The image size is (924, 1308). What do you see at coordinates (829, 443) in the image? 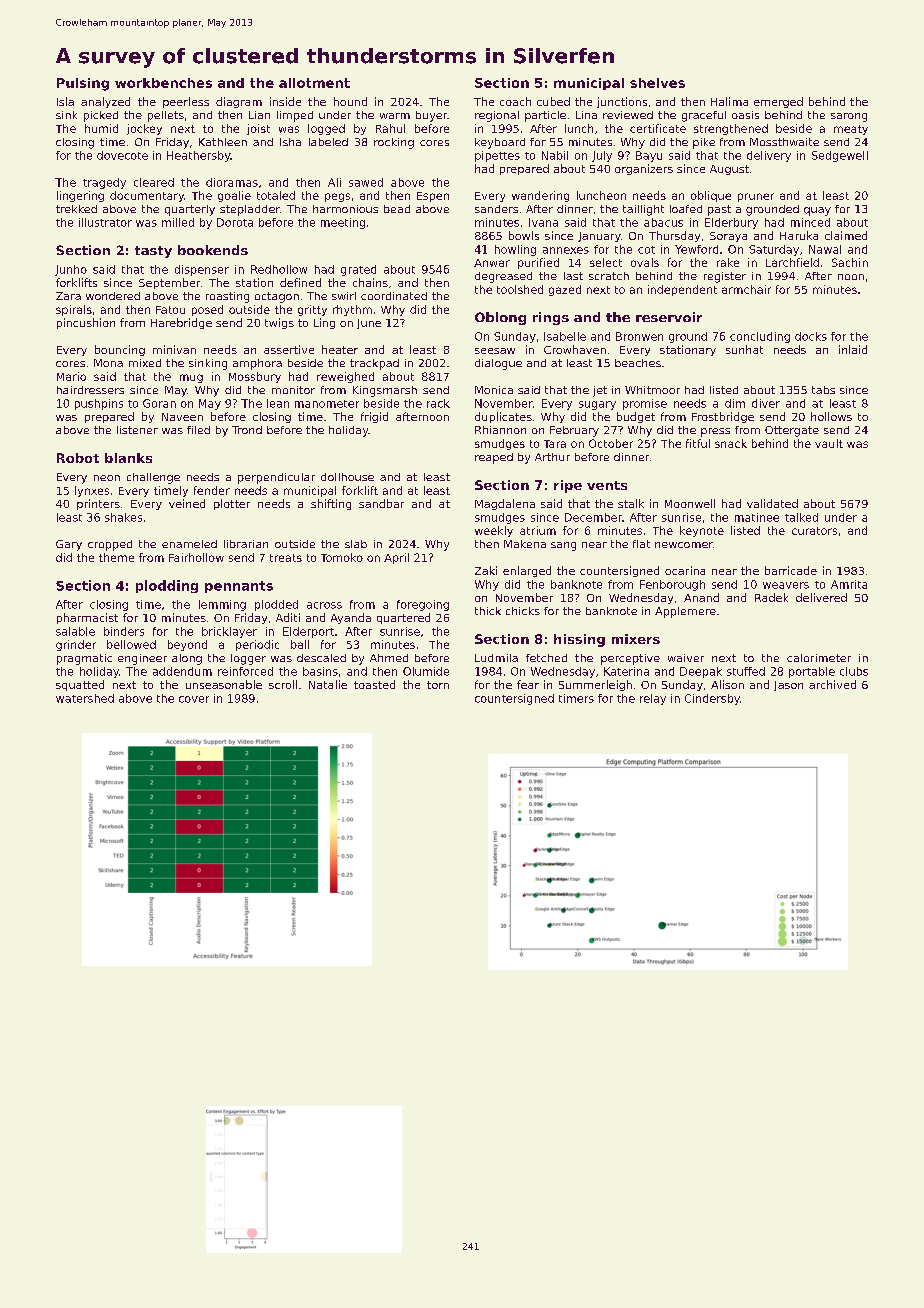
I see `vault` at bounding box center [829, 443].
